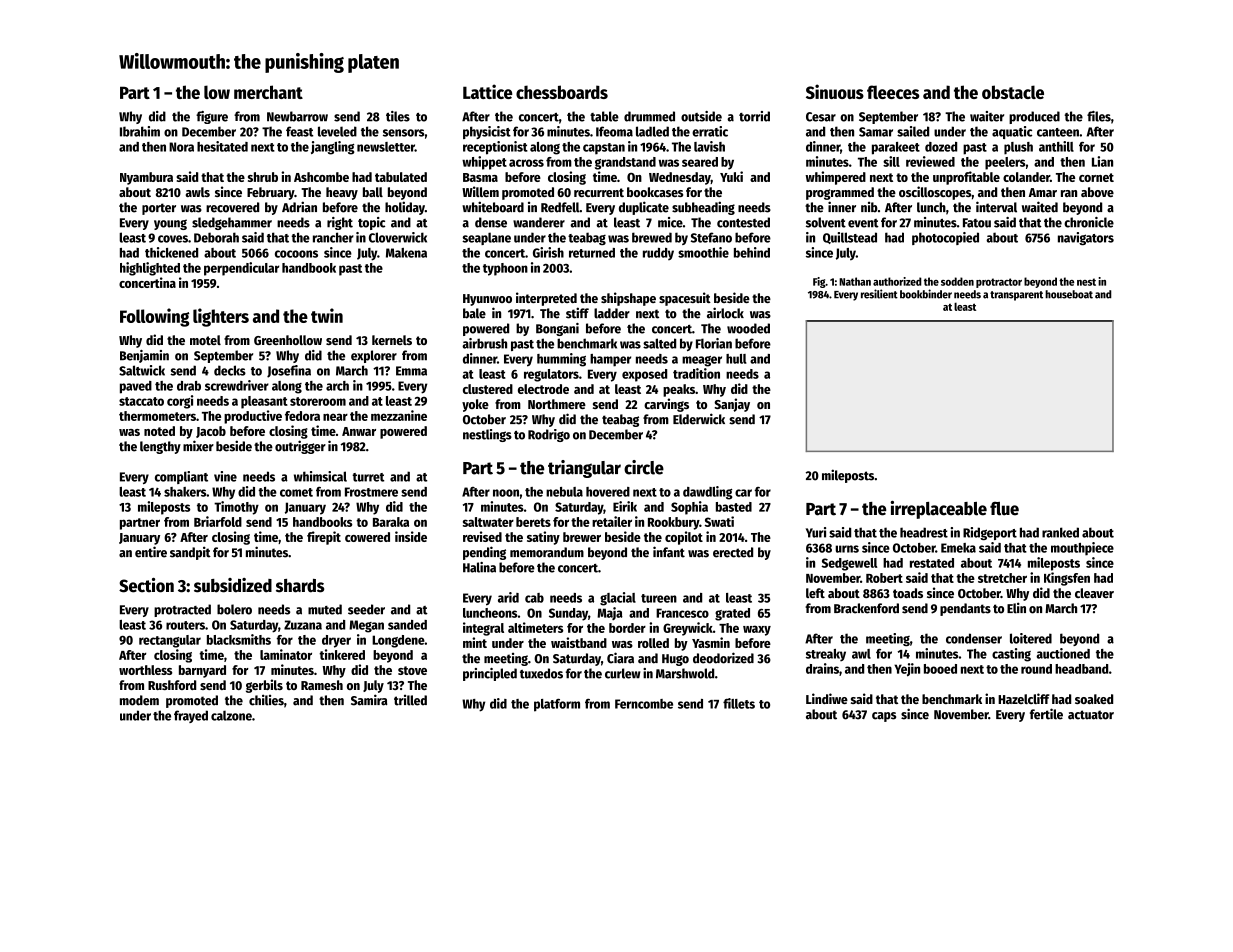 Image resolution: width=1233 pixels, height=952 pixels. I want to click on coves, so click(173, 239).
